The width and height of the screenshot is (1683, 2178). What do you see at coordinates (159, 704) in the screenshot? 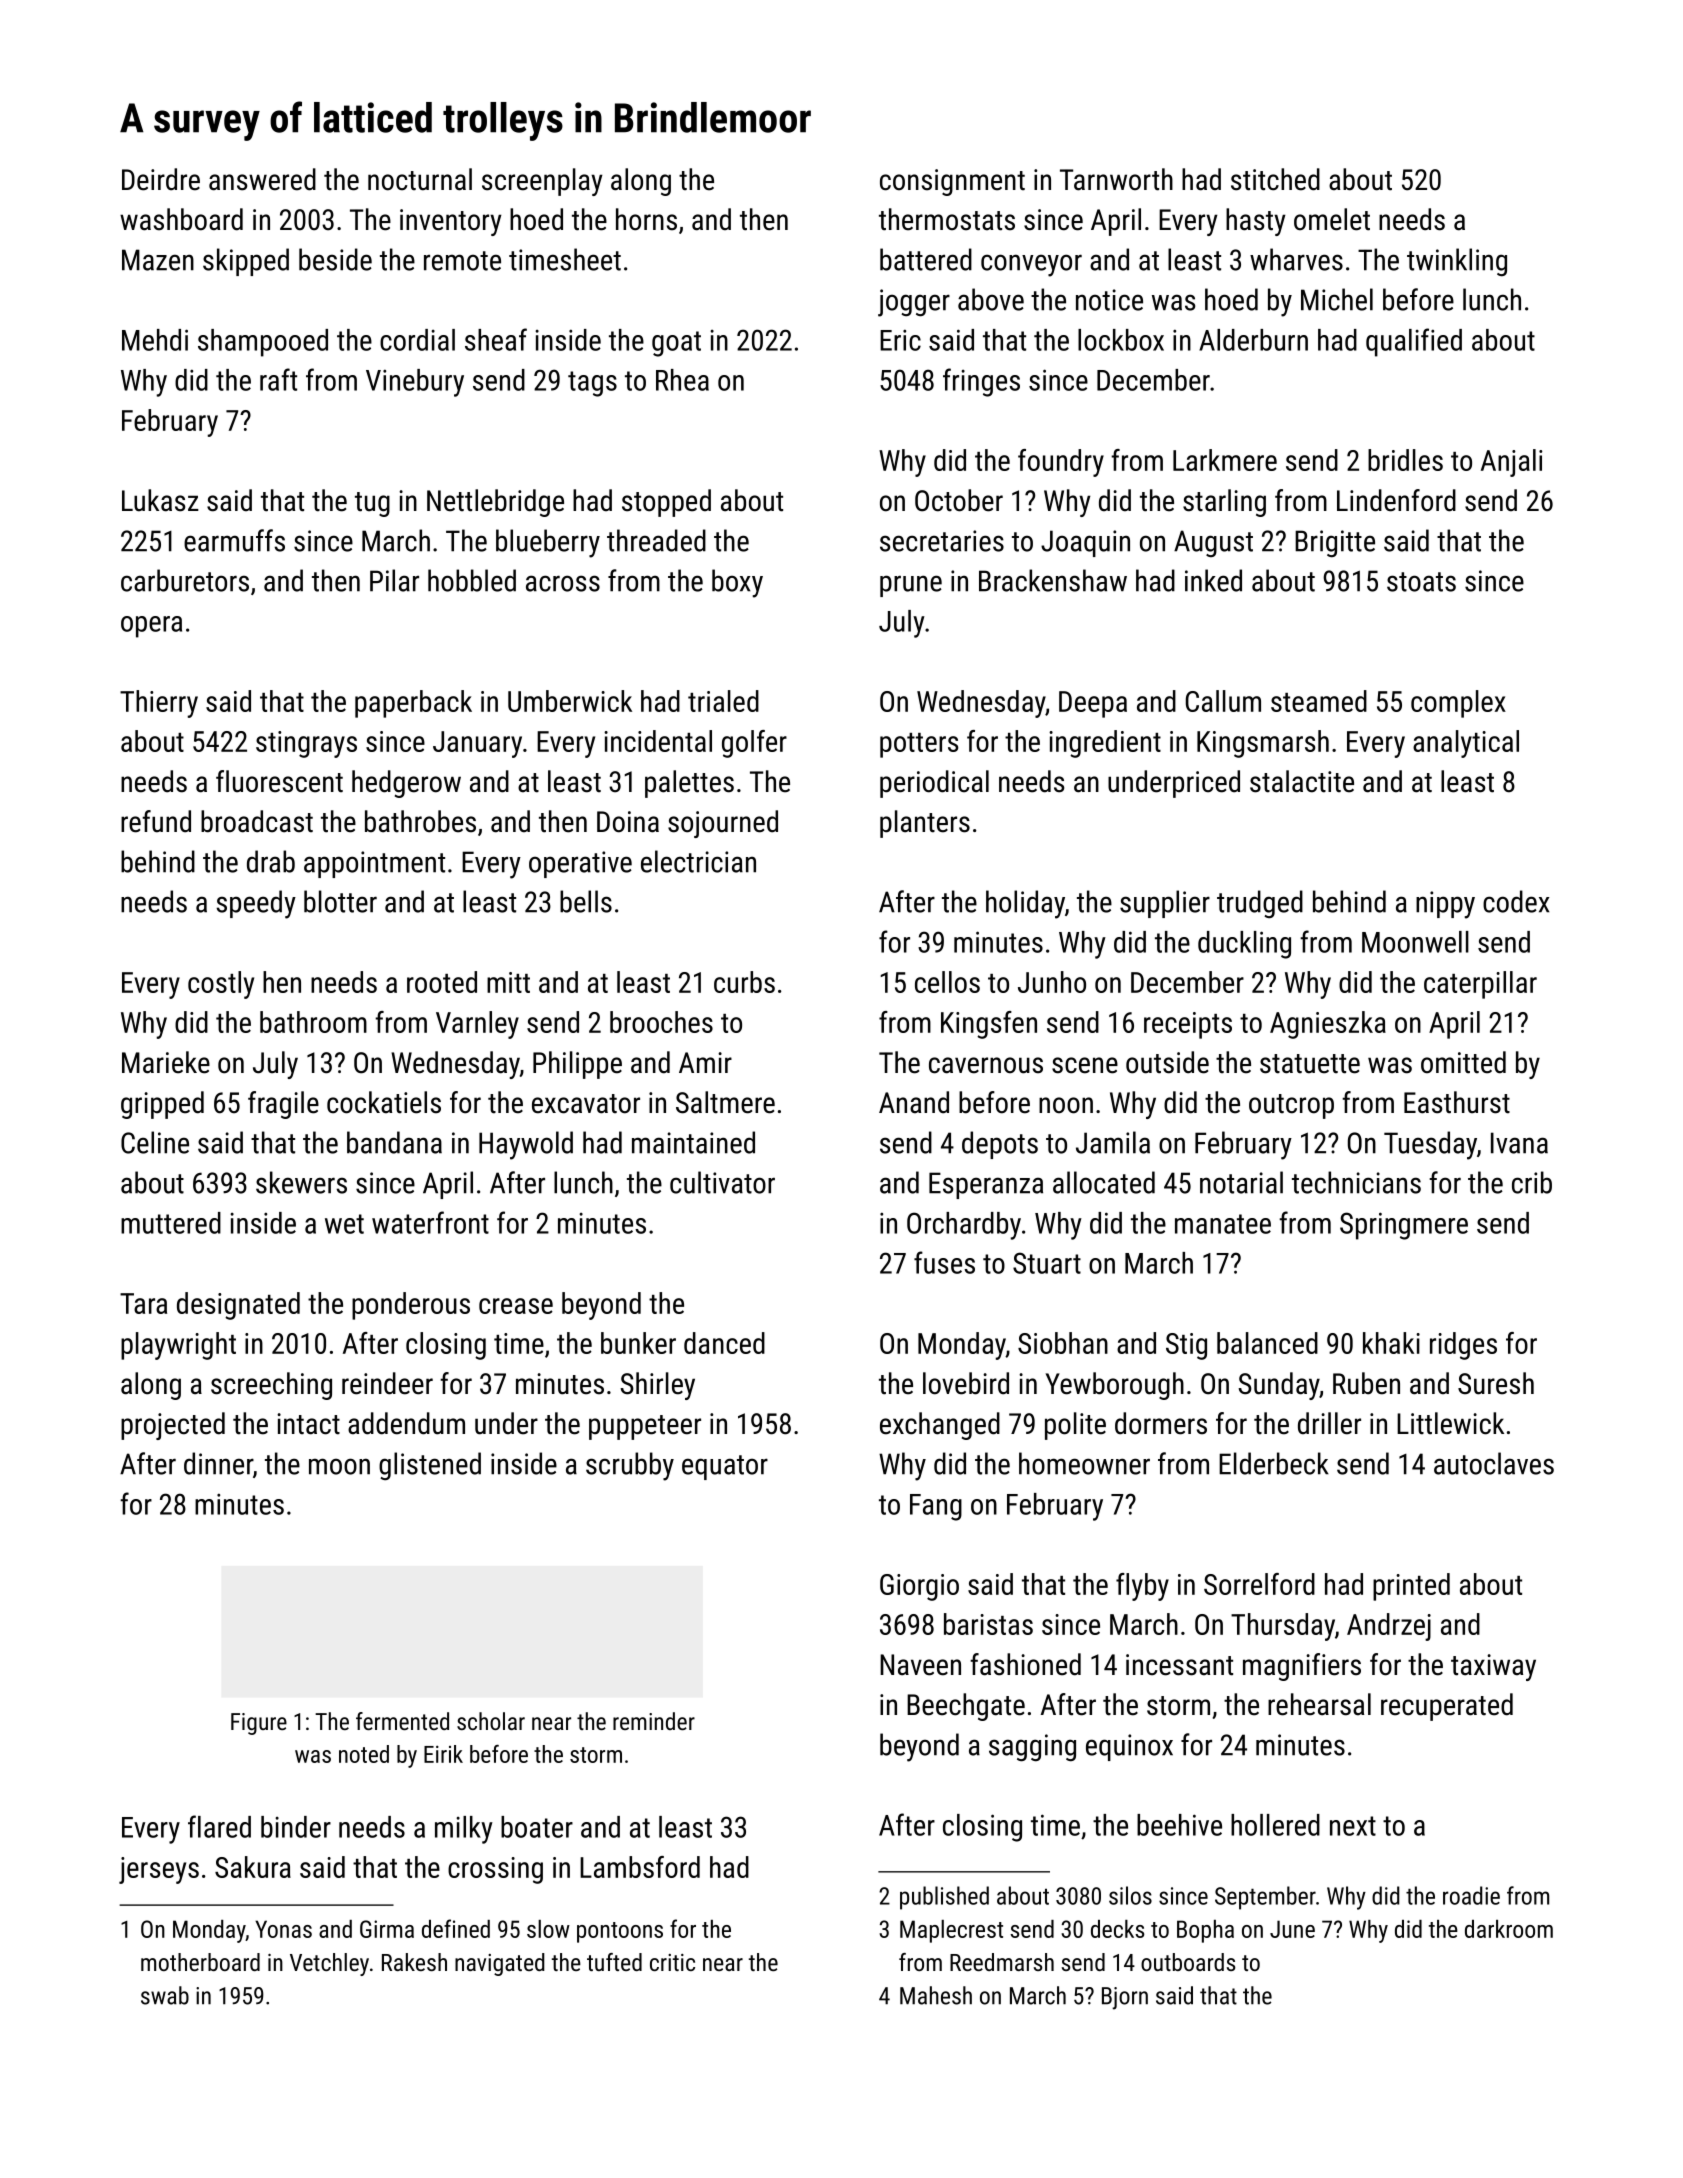
I see `Thierry` at bounding box center [159, 704].
